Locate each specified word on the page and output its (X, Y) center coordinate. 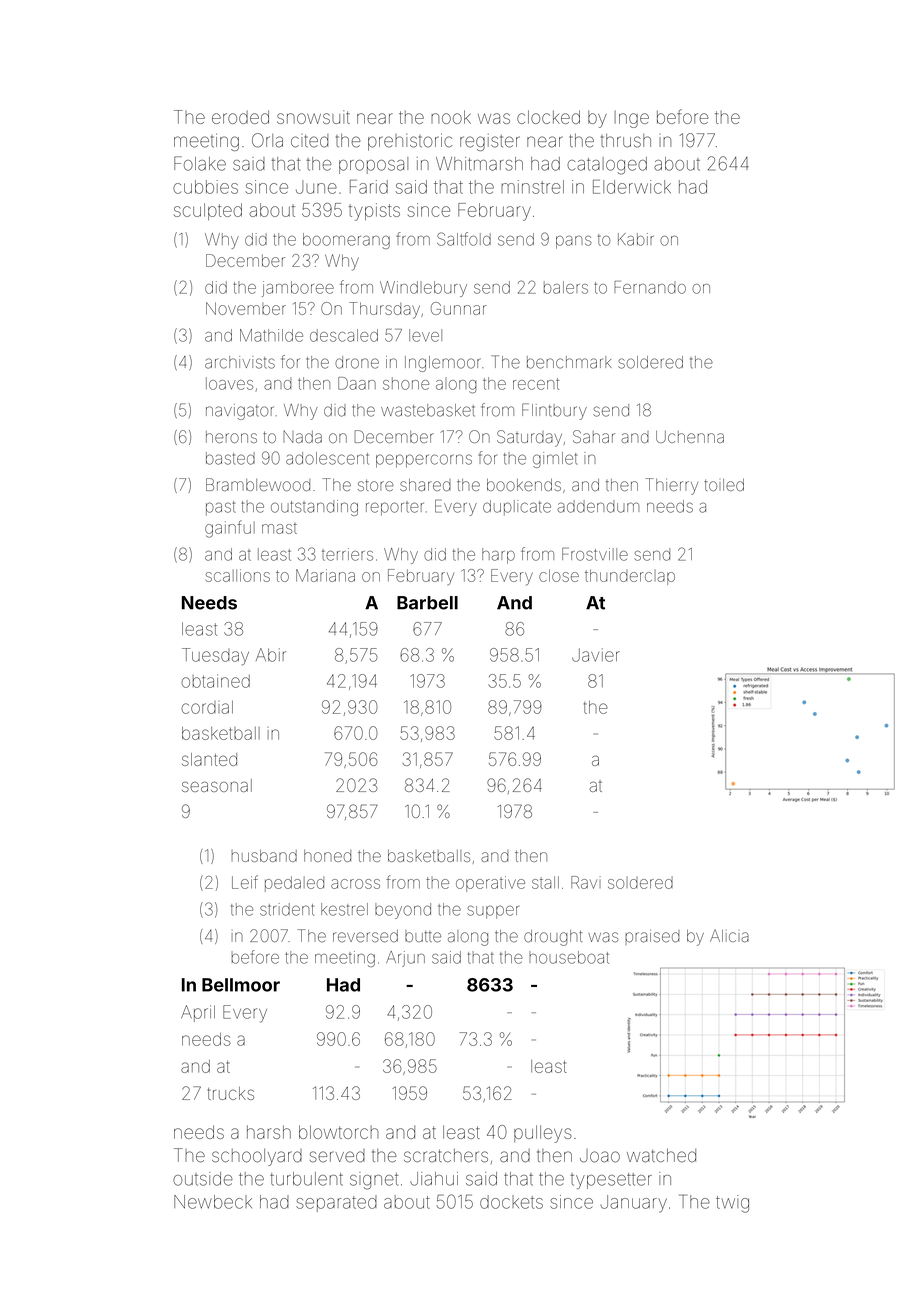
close (559, 575)
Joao (600, 1156)
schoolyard (257, 1157)
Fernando (650, 287)
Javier (596, 655)
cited (309, 141)
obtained (215, 681)
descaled (344, 335)
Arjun (405, 959)
